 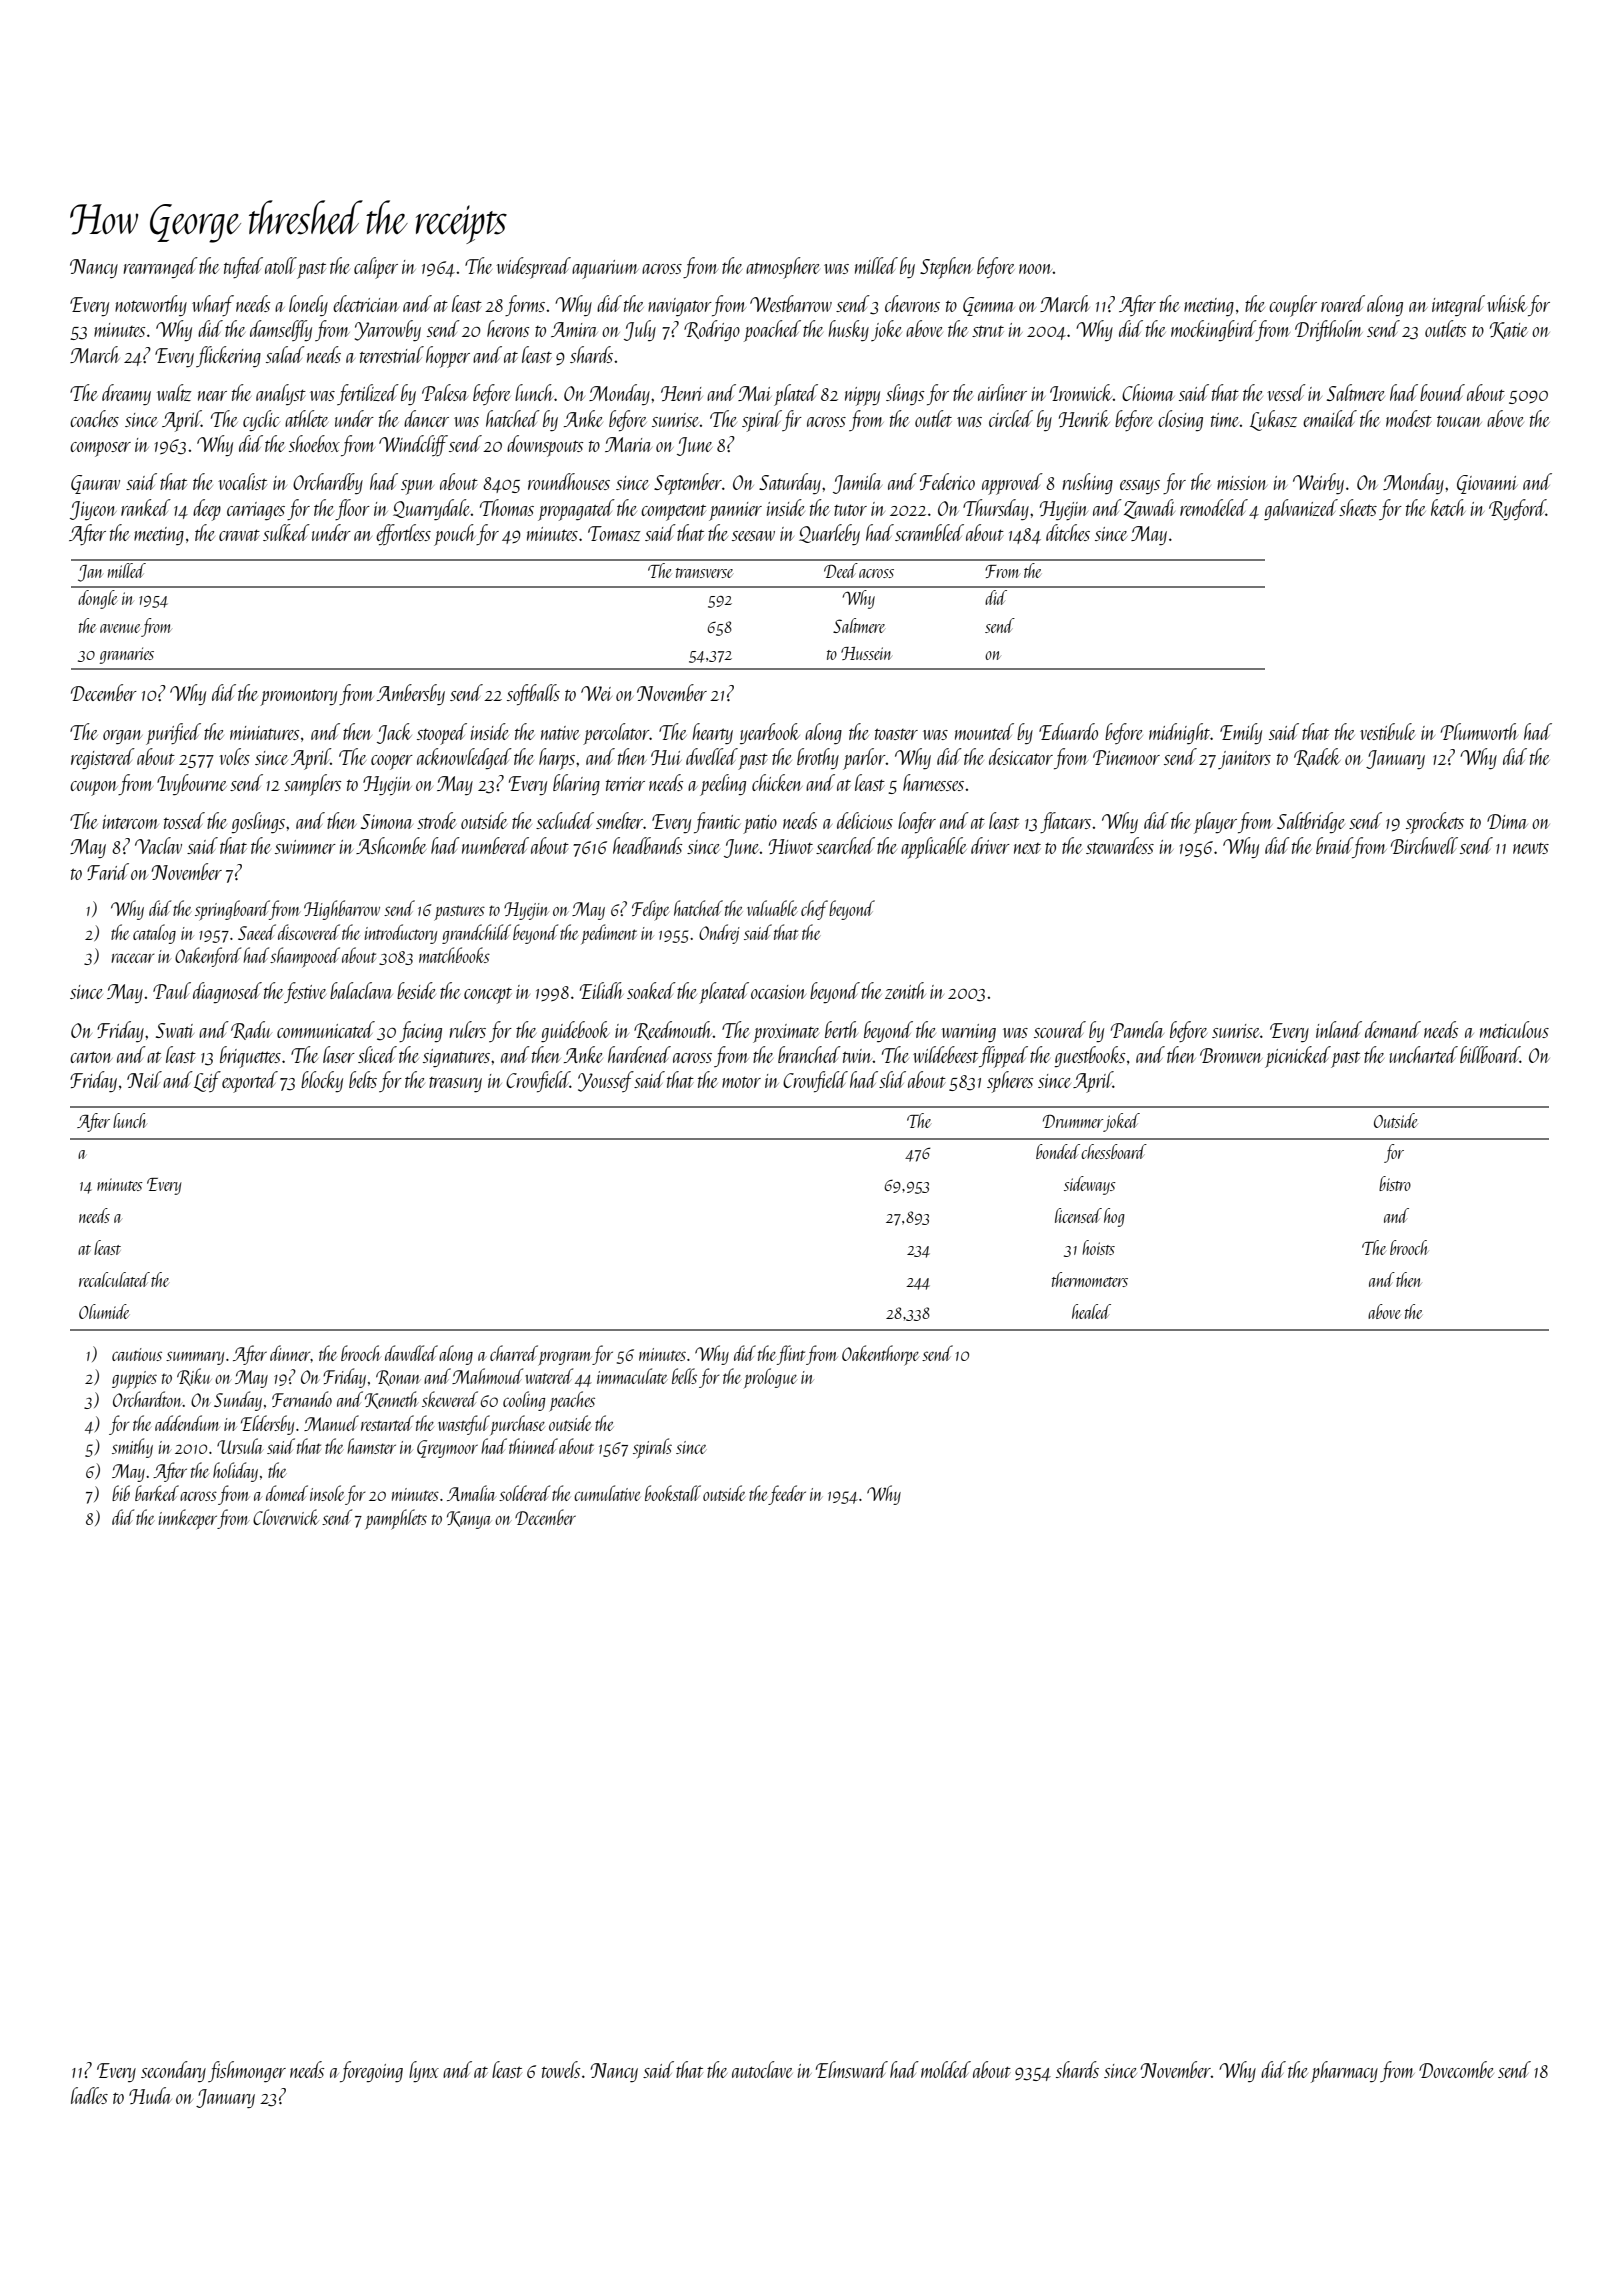 I want to click on Elmsward, so click(x=852, y=2069).
